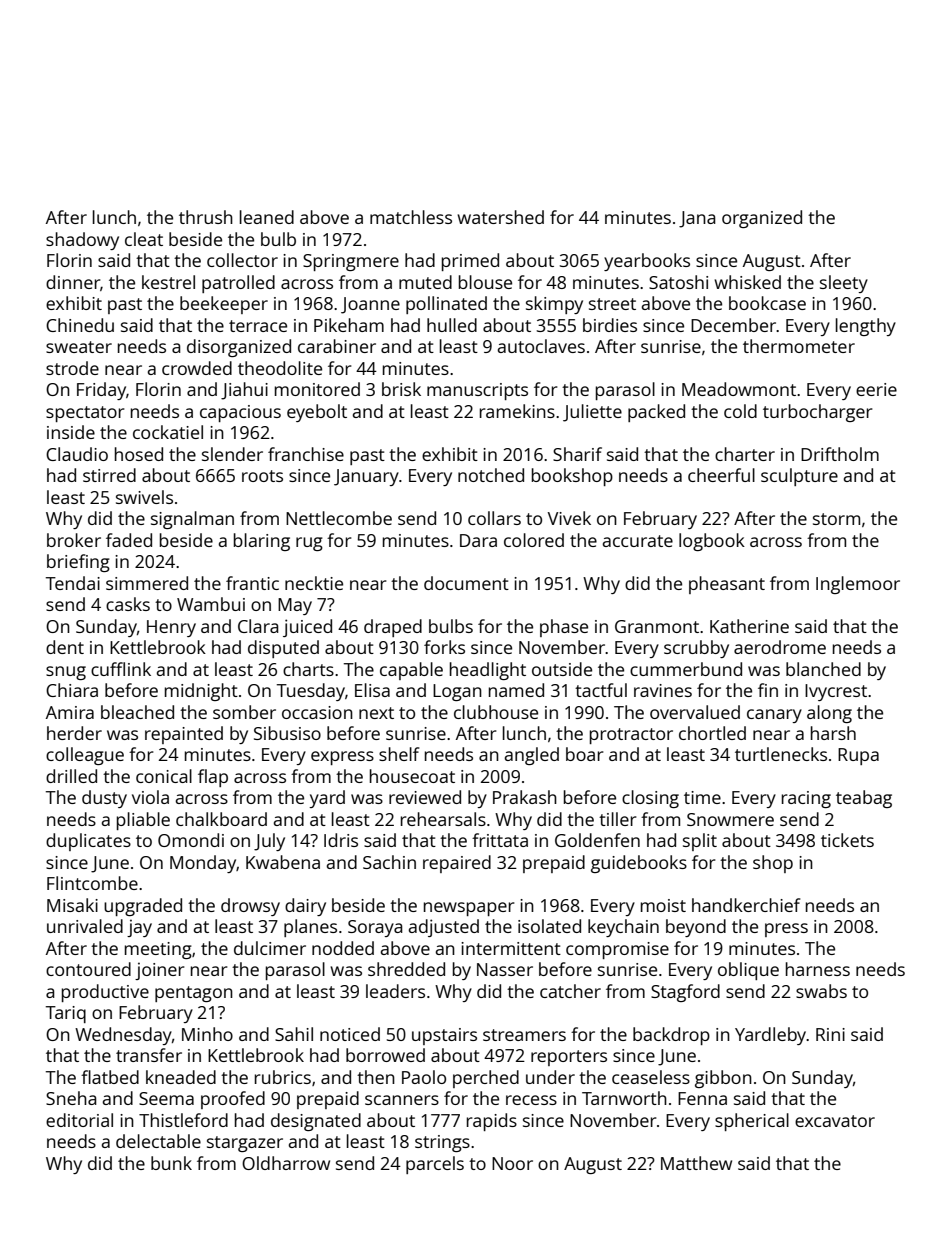 The image size is (952, 1233). Describe the element at coordinates (697, 219) in the image. I see `Jana` at that location.
